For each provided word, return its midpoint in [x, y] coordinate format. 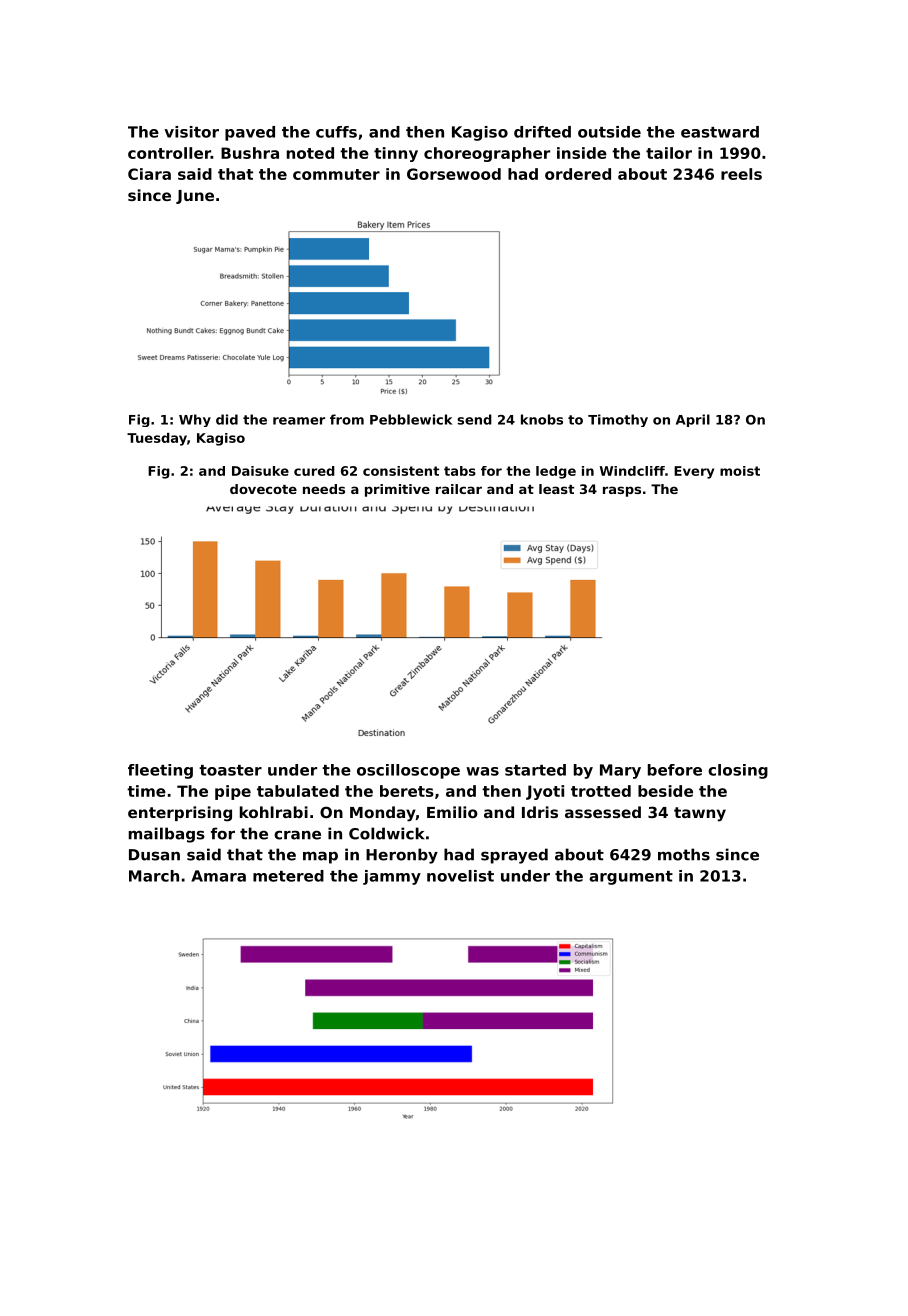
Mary [620, 771]
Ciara [149, 174]
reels [741, 174]
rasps [622, 491]
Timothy [618, 420]
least [556, 489]
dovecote [263, 489]
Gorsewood [454, 174]
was [482, 771]
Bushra [250, 153]
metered [288, 876]
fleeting [160, 771]
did [227, 419]
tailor [669, 153]
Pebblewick [411, 419]
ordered [578, 174]
